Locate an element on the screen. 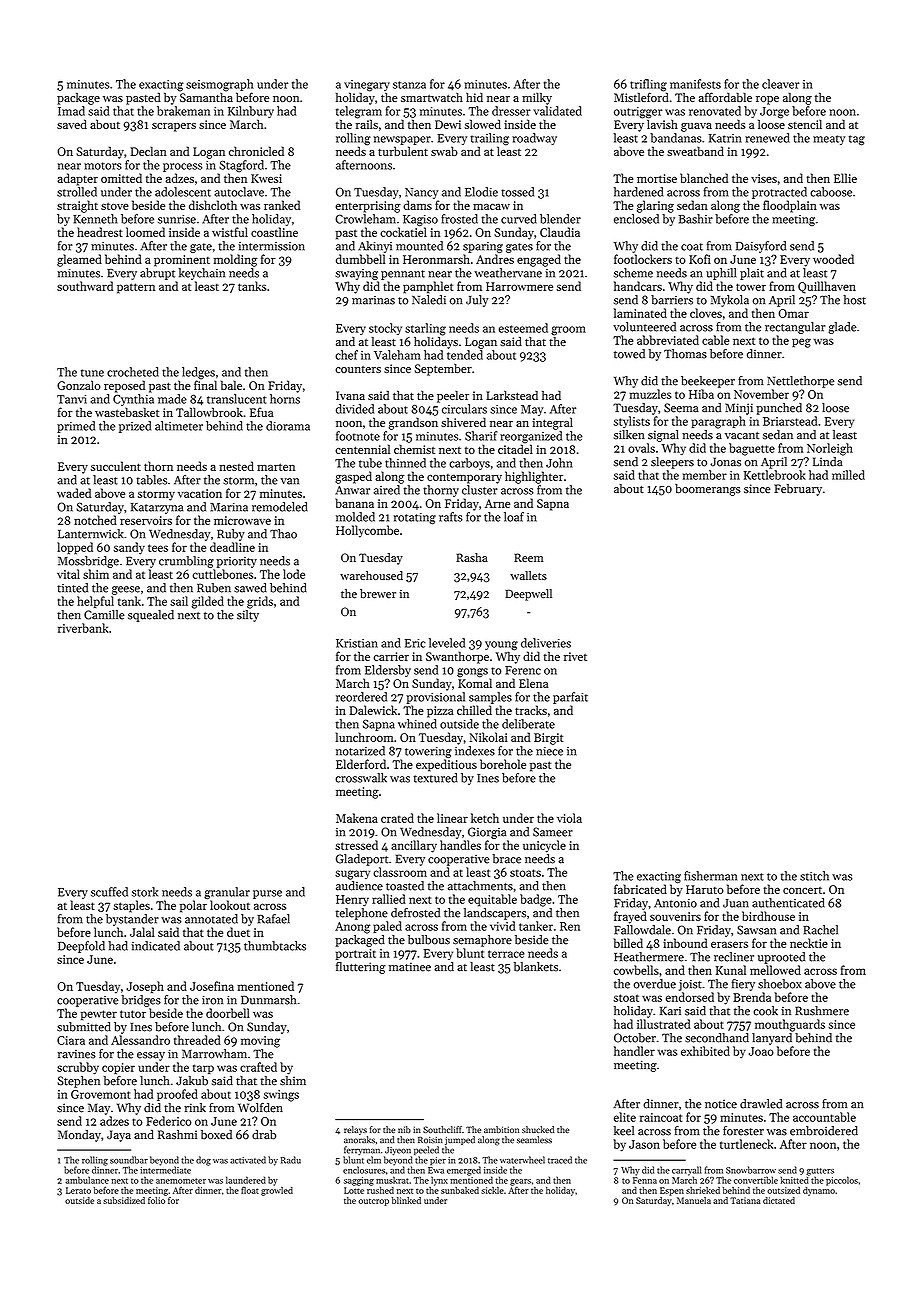 The width and height of the screenshot is (924, 1308). ambition is located at coordinates (501, 1129).
